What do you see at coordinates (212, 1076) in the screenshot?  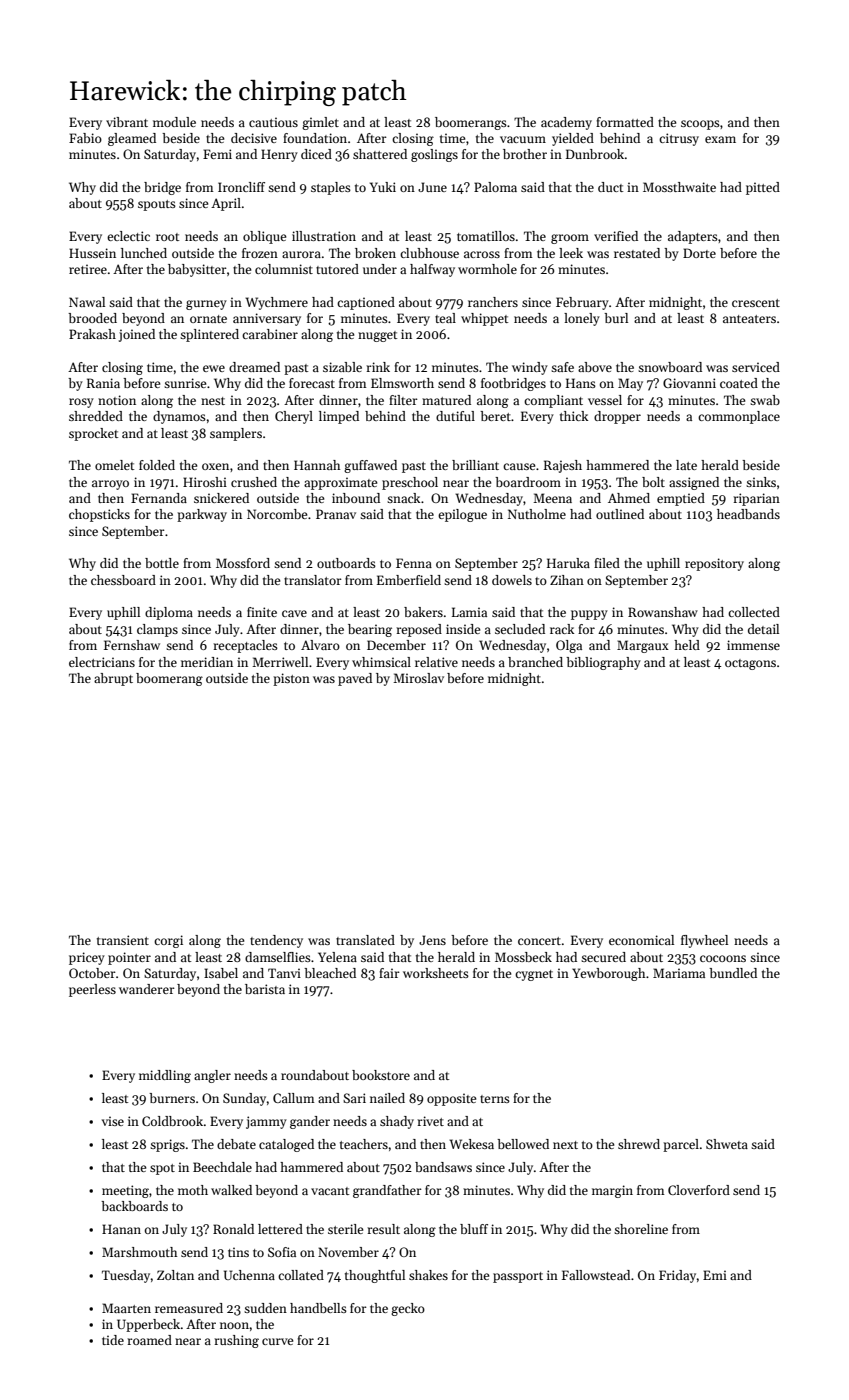 I see `angler` at bounding box center [212, 1076].
